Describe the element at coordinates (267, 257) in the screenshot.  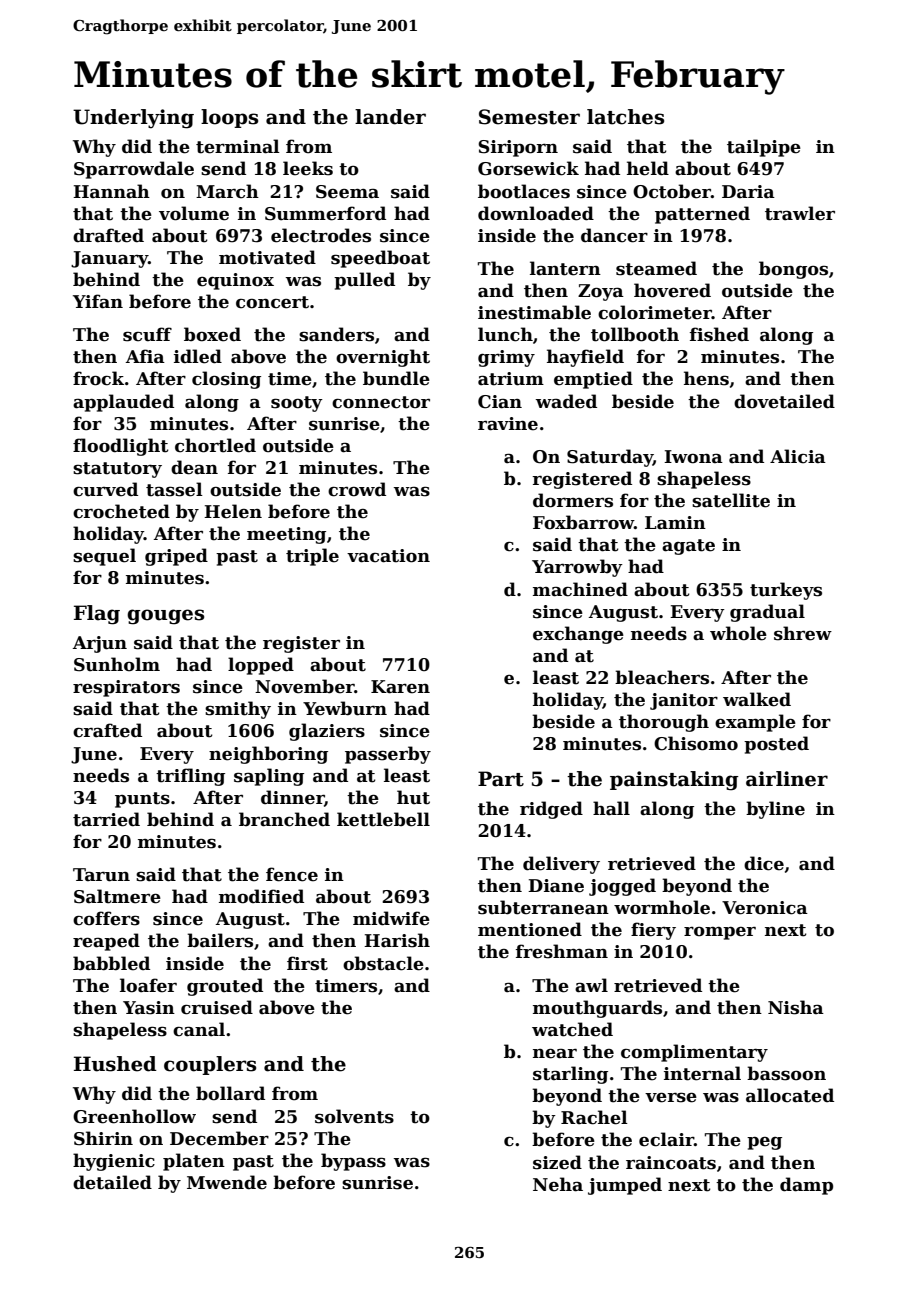
I see `motivated` at that location.
